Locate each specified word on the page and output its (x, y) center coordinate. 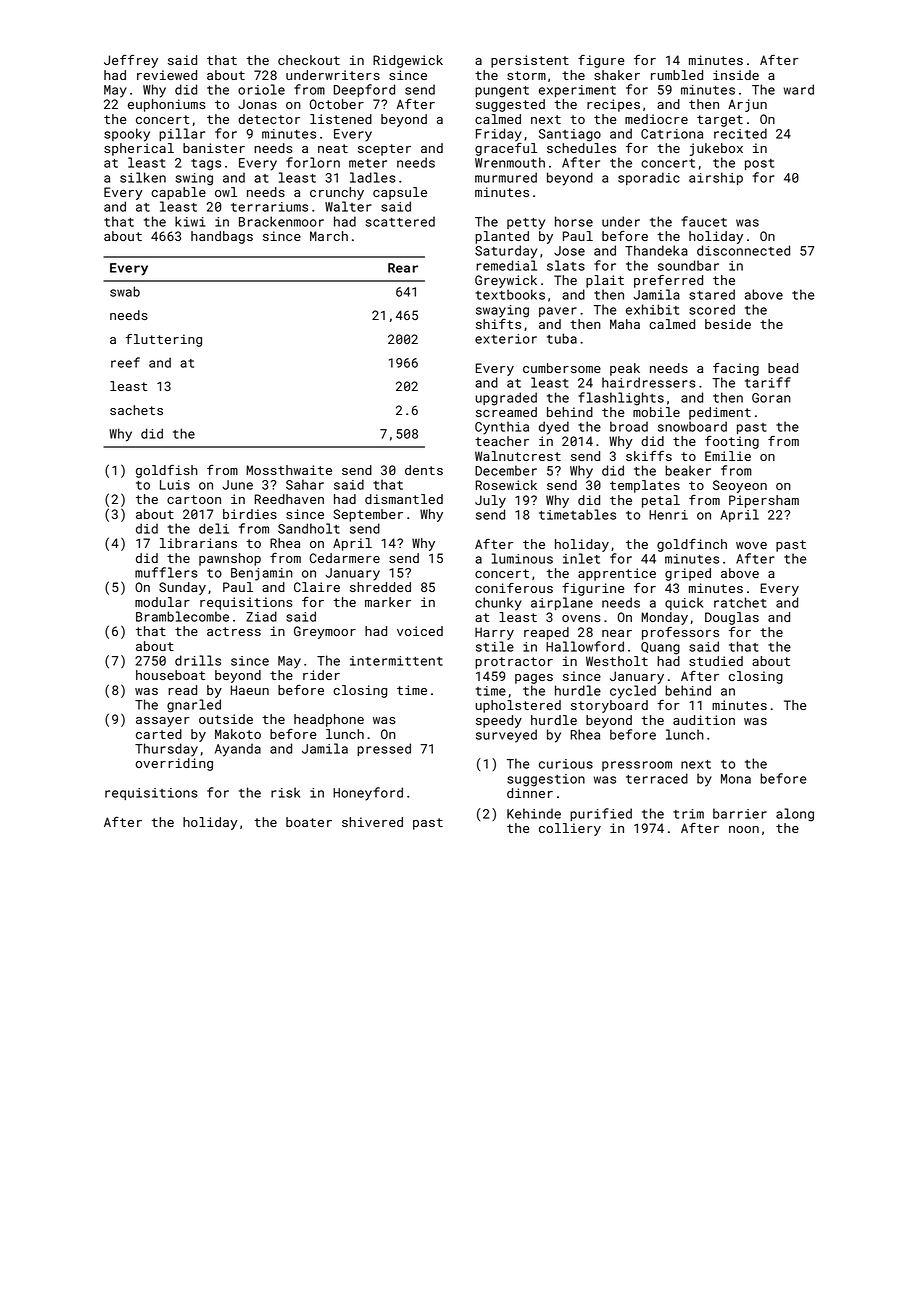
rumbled (677, 75)
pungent (502, 92)
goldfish (167, 471)
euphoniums (167, 105)
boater (309, 822)
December (506, 470)
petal (661, 501)
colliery (570, 829)
